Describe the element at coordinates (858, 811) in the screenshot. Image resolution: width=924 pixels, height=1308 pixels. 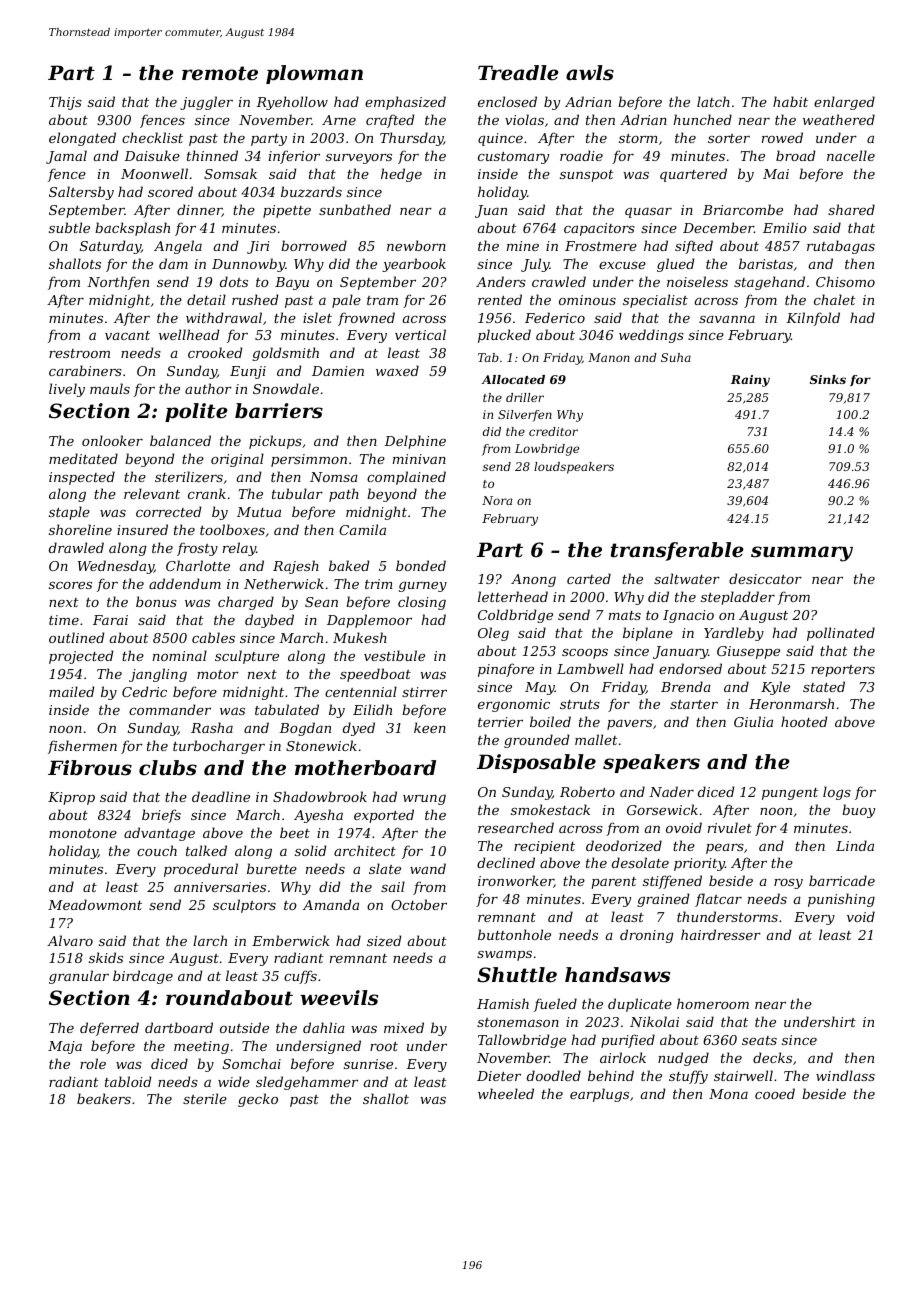
I see `buoy` at that location.
